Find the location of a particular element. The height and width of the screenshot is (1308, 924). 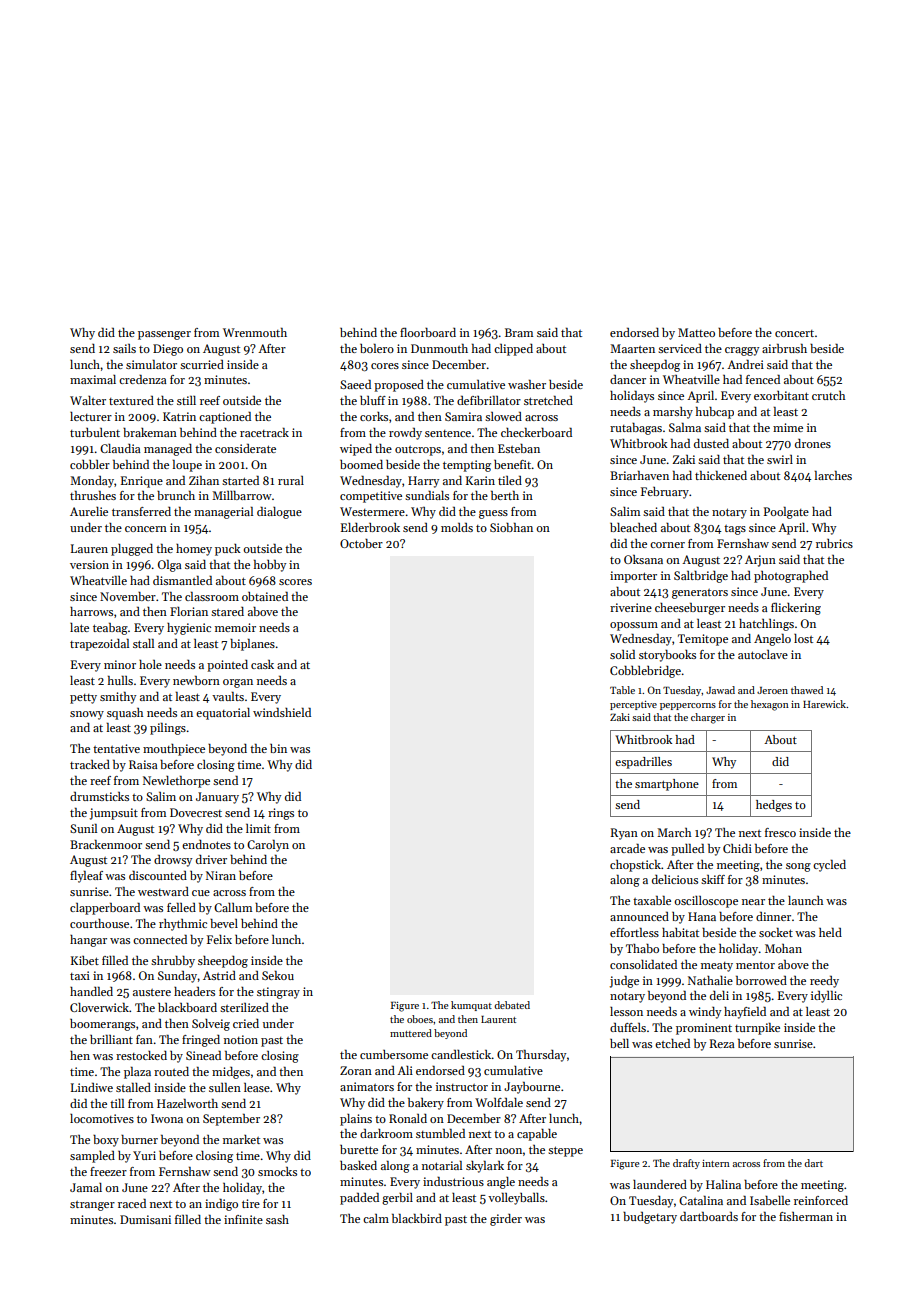

perceptive is located at coordinates (633, 705).
